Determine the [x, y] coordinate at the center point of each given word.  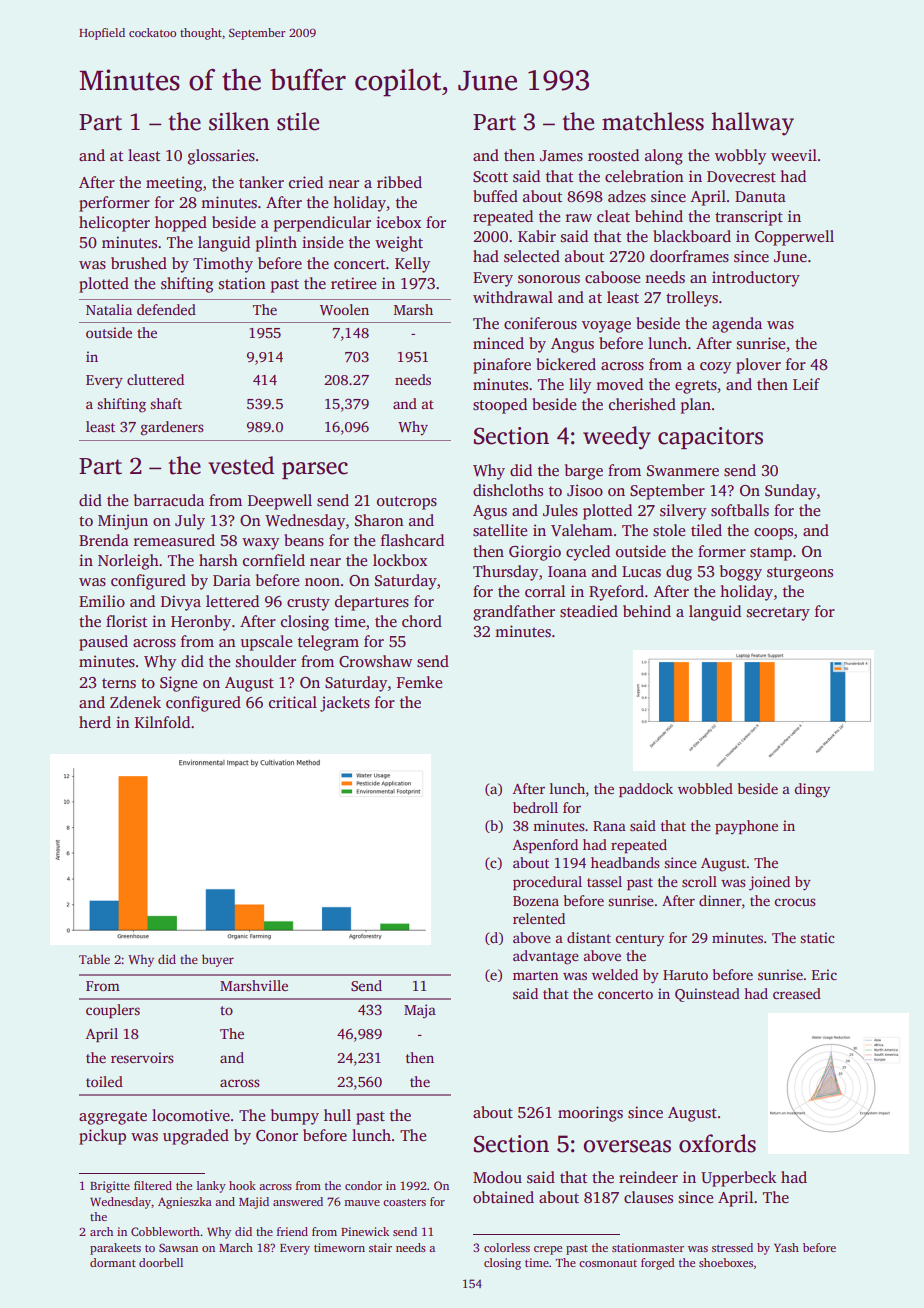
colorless [507, 1247]
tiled [706, 530]
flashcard [412, 540]
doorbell [161, 1262]
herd [95, 722]
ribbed [399, 182]
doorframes [689, 256]
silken [239, 121]
